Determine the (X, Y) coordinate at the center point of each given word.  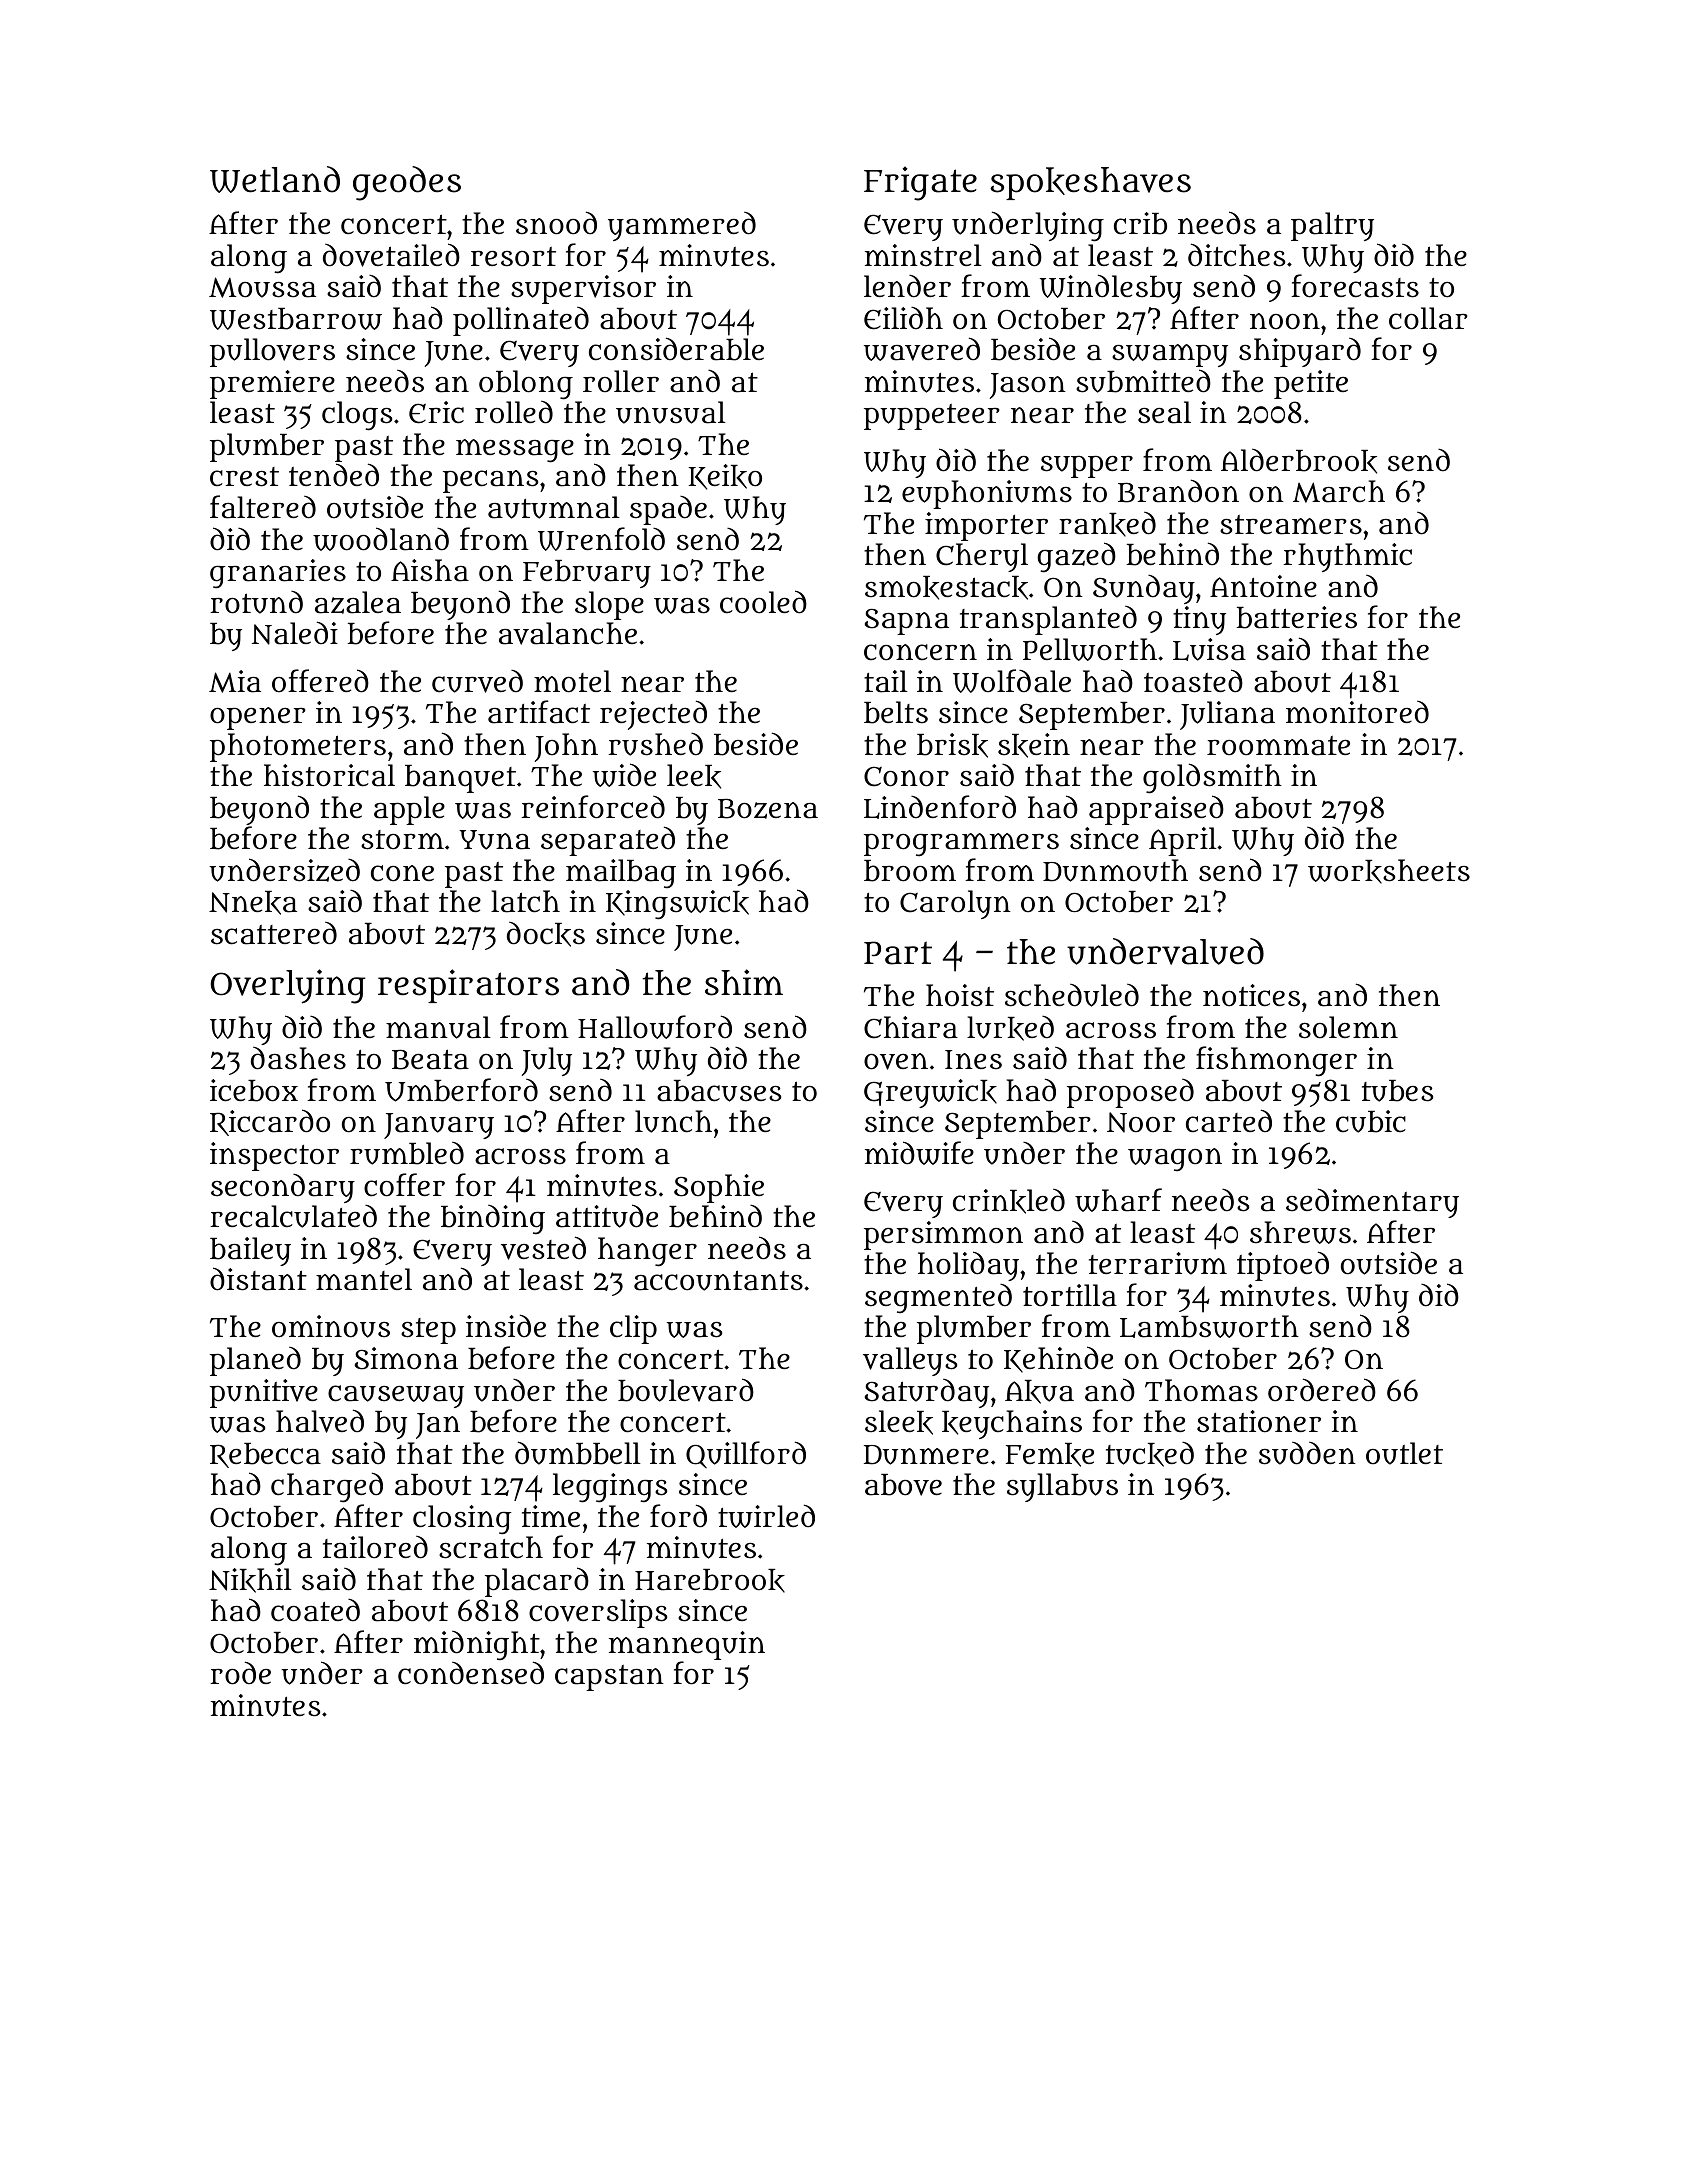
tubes (1397, 1091)
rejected (653, 715)
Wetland (275, 179)
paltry (1332, 226)
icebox (254, 1090)
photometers (298, 747)
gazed (1076, 557)
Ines (973, 1060)
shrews (1300, 1232)
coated (315, 1610)
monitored (1357, 712)
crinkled (1009, 1201)
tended (334, 475)
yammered (682, 226)
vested (543, 1248)
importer (986, 526)
